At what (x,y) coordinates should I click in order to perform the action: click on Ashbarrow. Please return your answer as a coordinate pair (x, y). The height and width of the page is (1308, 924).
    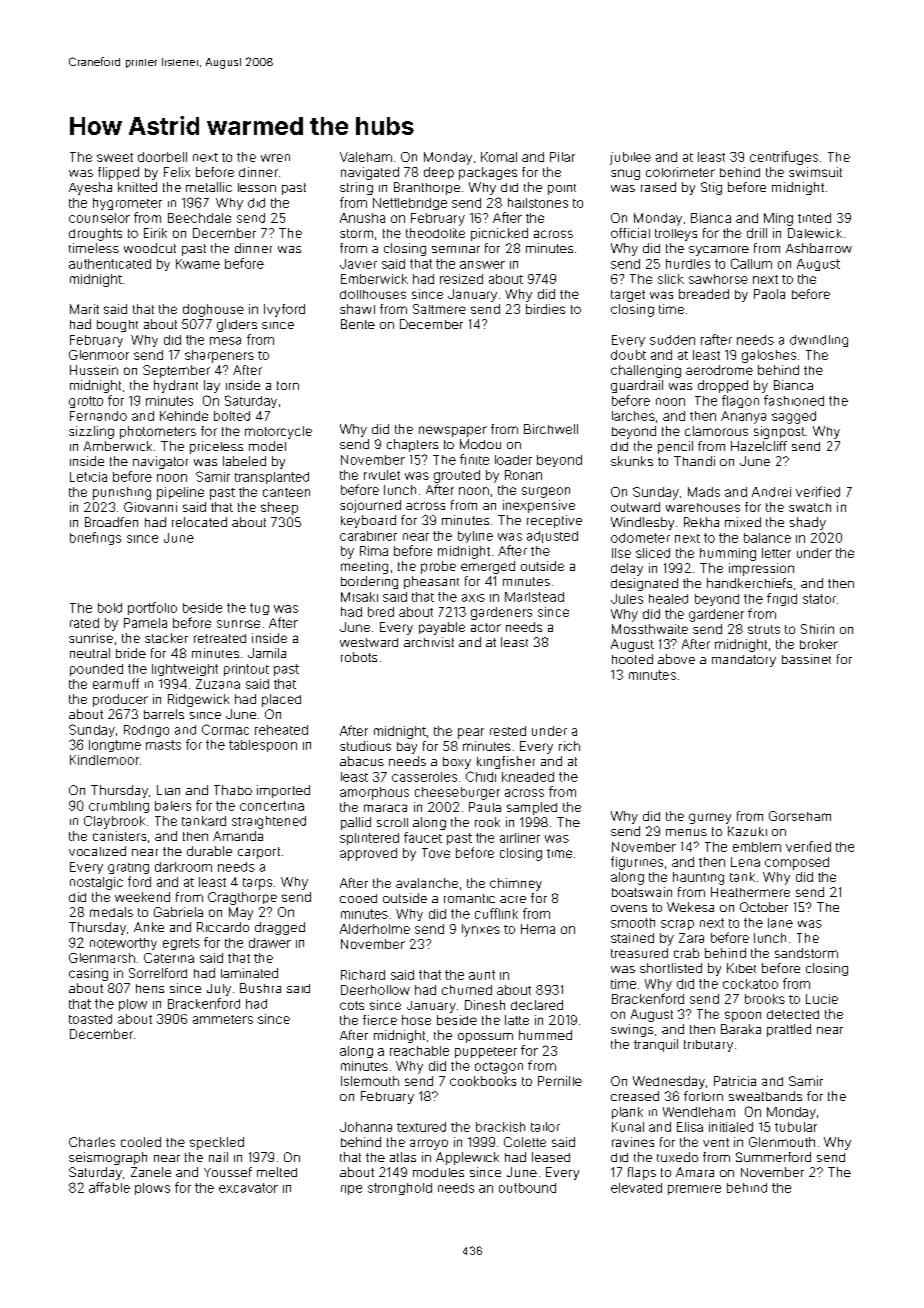
    Looking at the image, I should click on (819, 248).
